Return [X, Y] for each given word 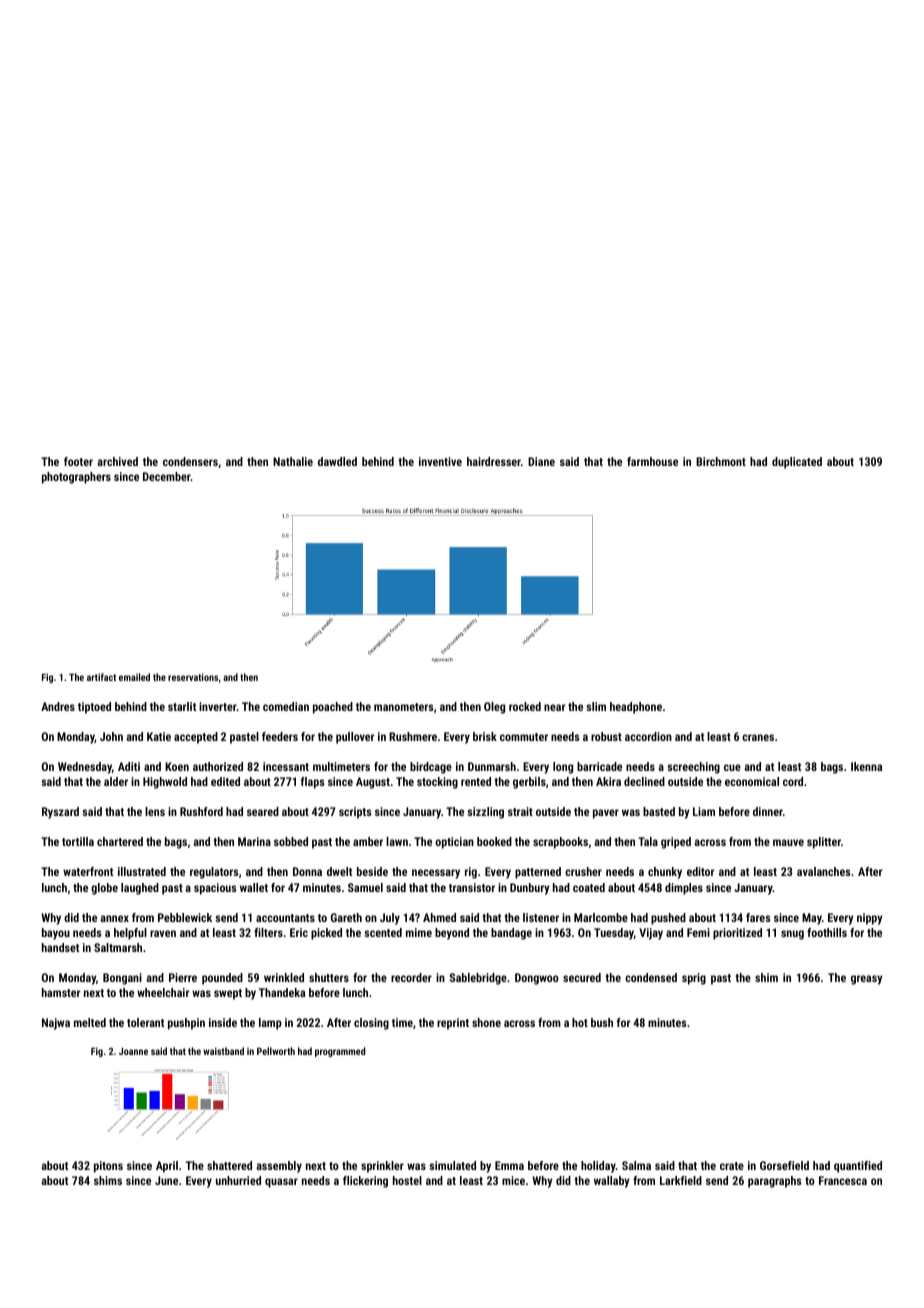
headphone [636, 708]
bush [602, 1022]
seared [263, 811]
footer [78, 461]
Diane [541, 461]
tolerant [145, 1022]
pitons [108, 1167]
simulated [452, 1165]
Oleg [494, 708]
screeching [693, 768]
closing [371, 1024]
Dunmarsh [492, 766]
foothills [827, 932]
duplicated [797, 463]
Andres [58, 706]
